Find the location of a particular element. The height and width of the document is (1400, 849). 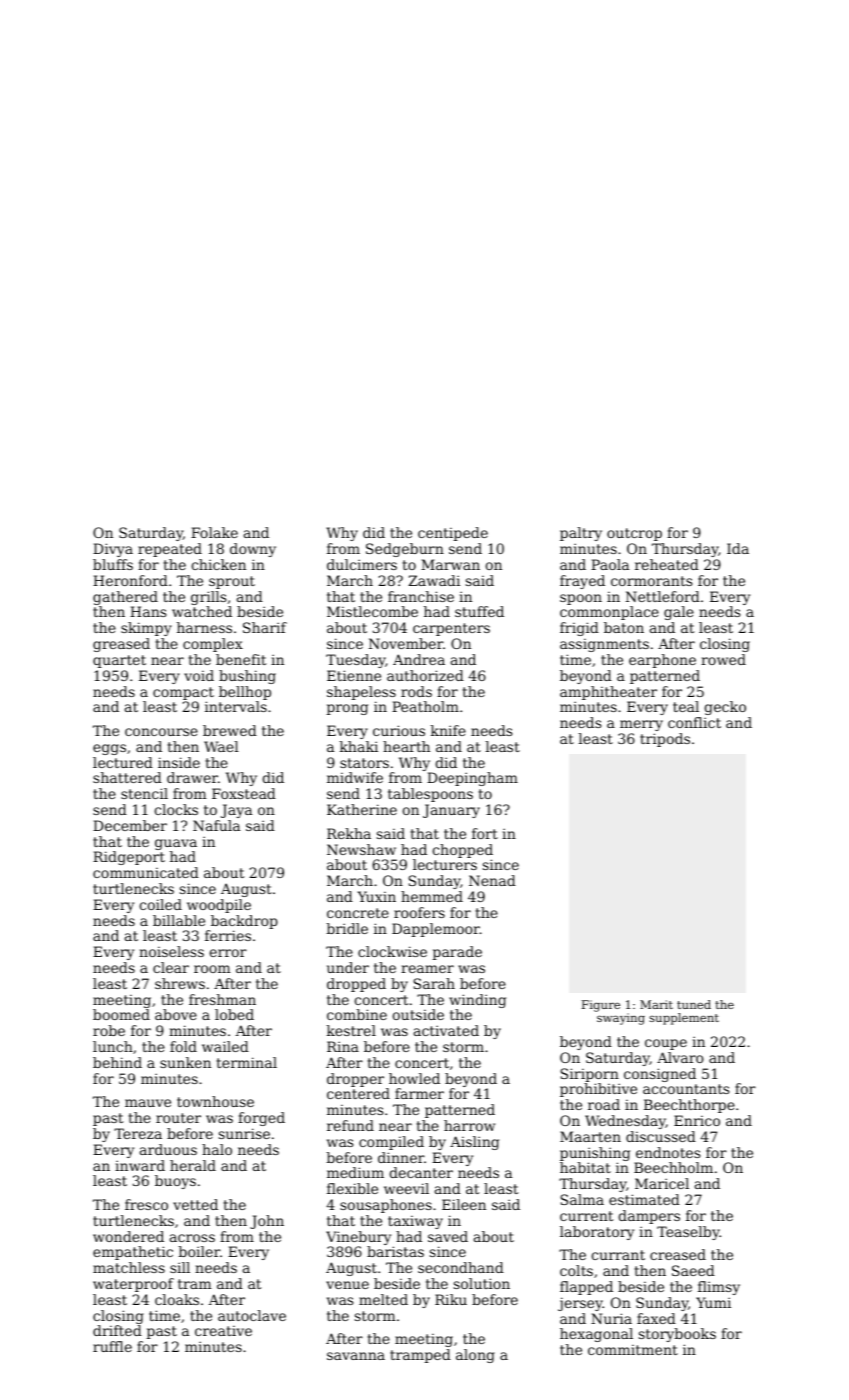

ruffle is located at coordinates (112, 1346).
